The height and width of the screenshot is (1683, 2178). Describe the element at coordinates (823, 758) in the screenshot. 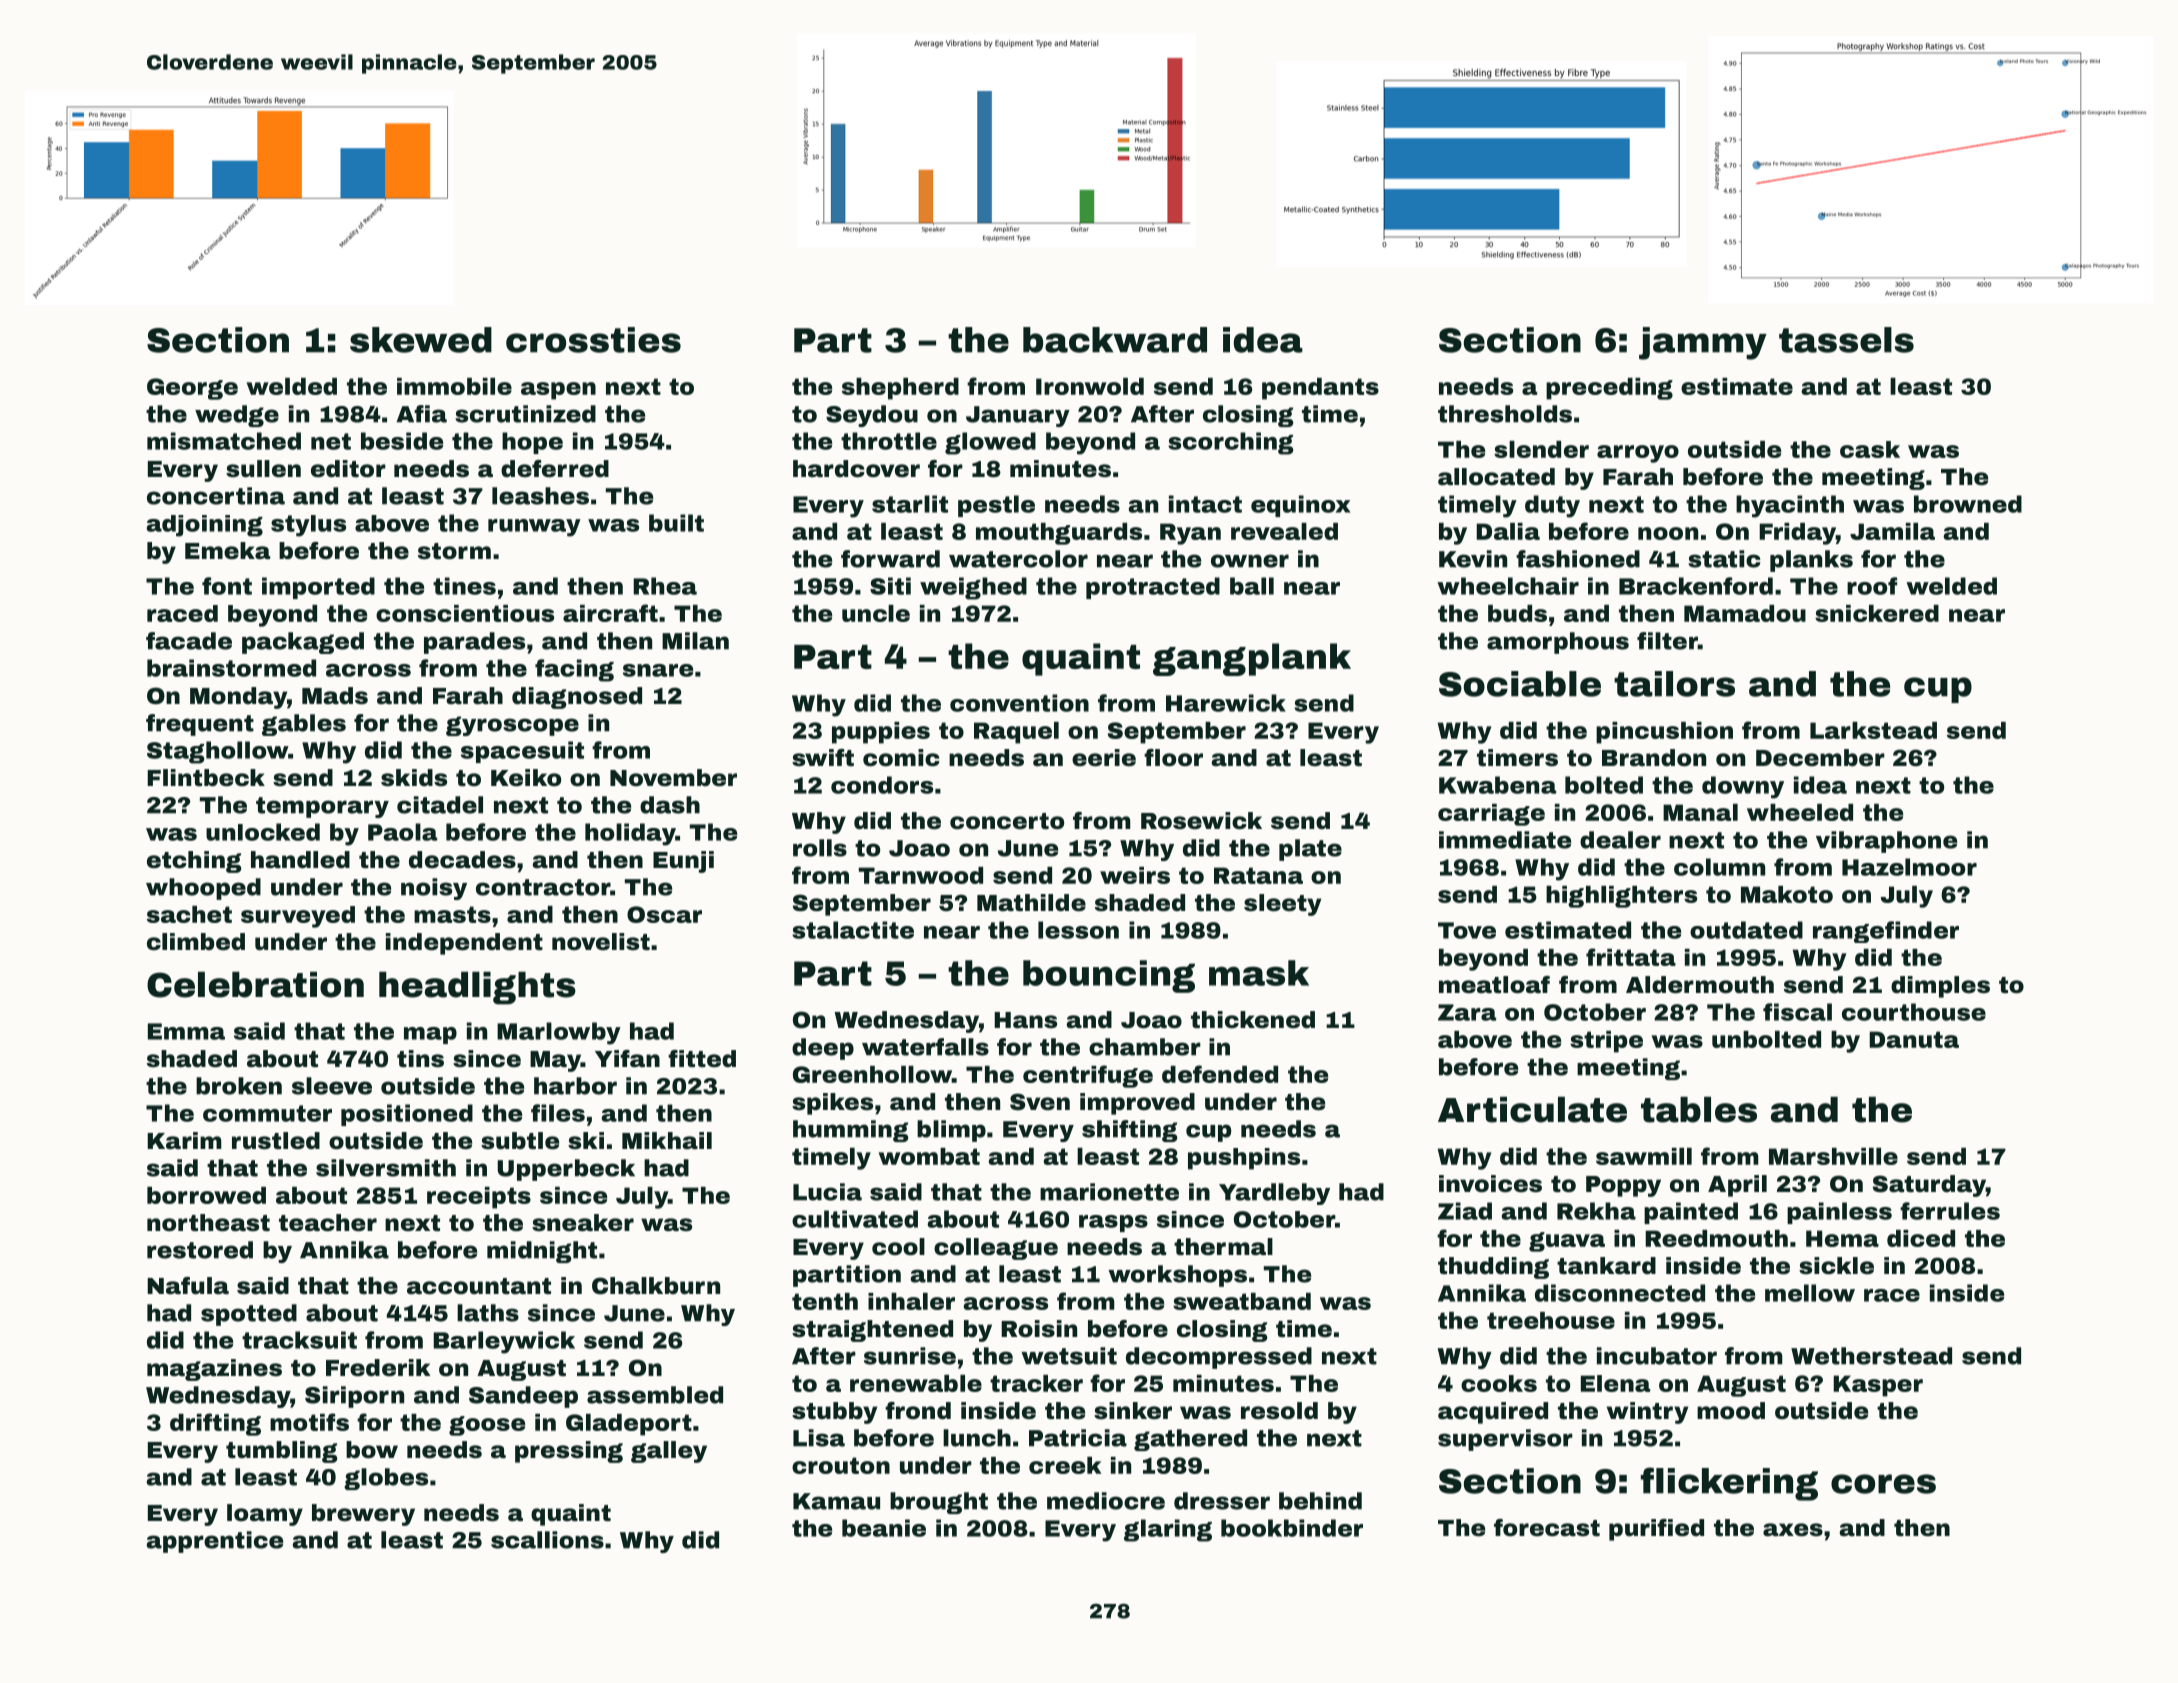

I see `swift` at that location.
